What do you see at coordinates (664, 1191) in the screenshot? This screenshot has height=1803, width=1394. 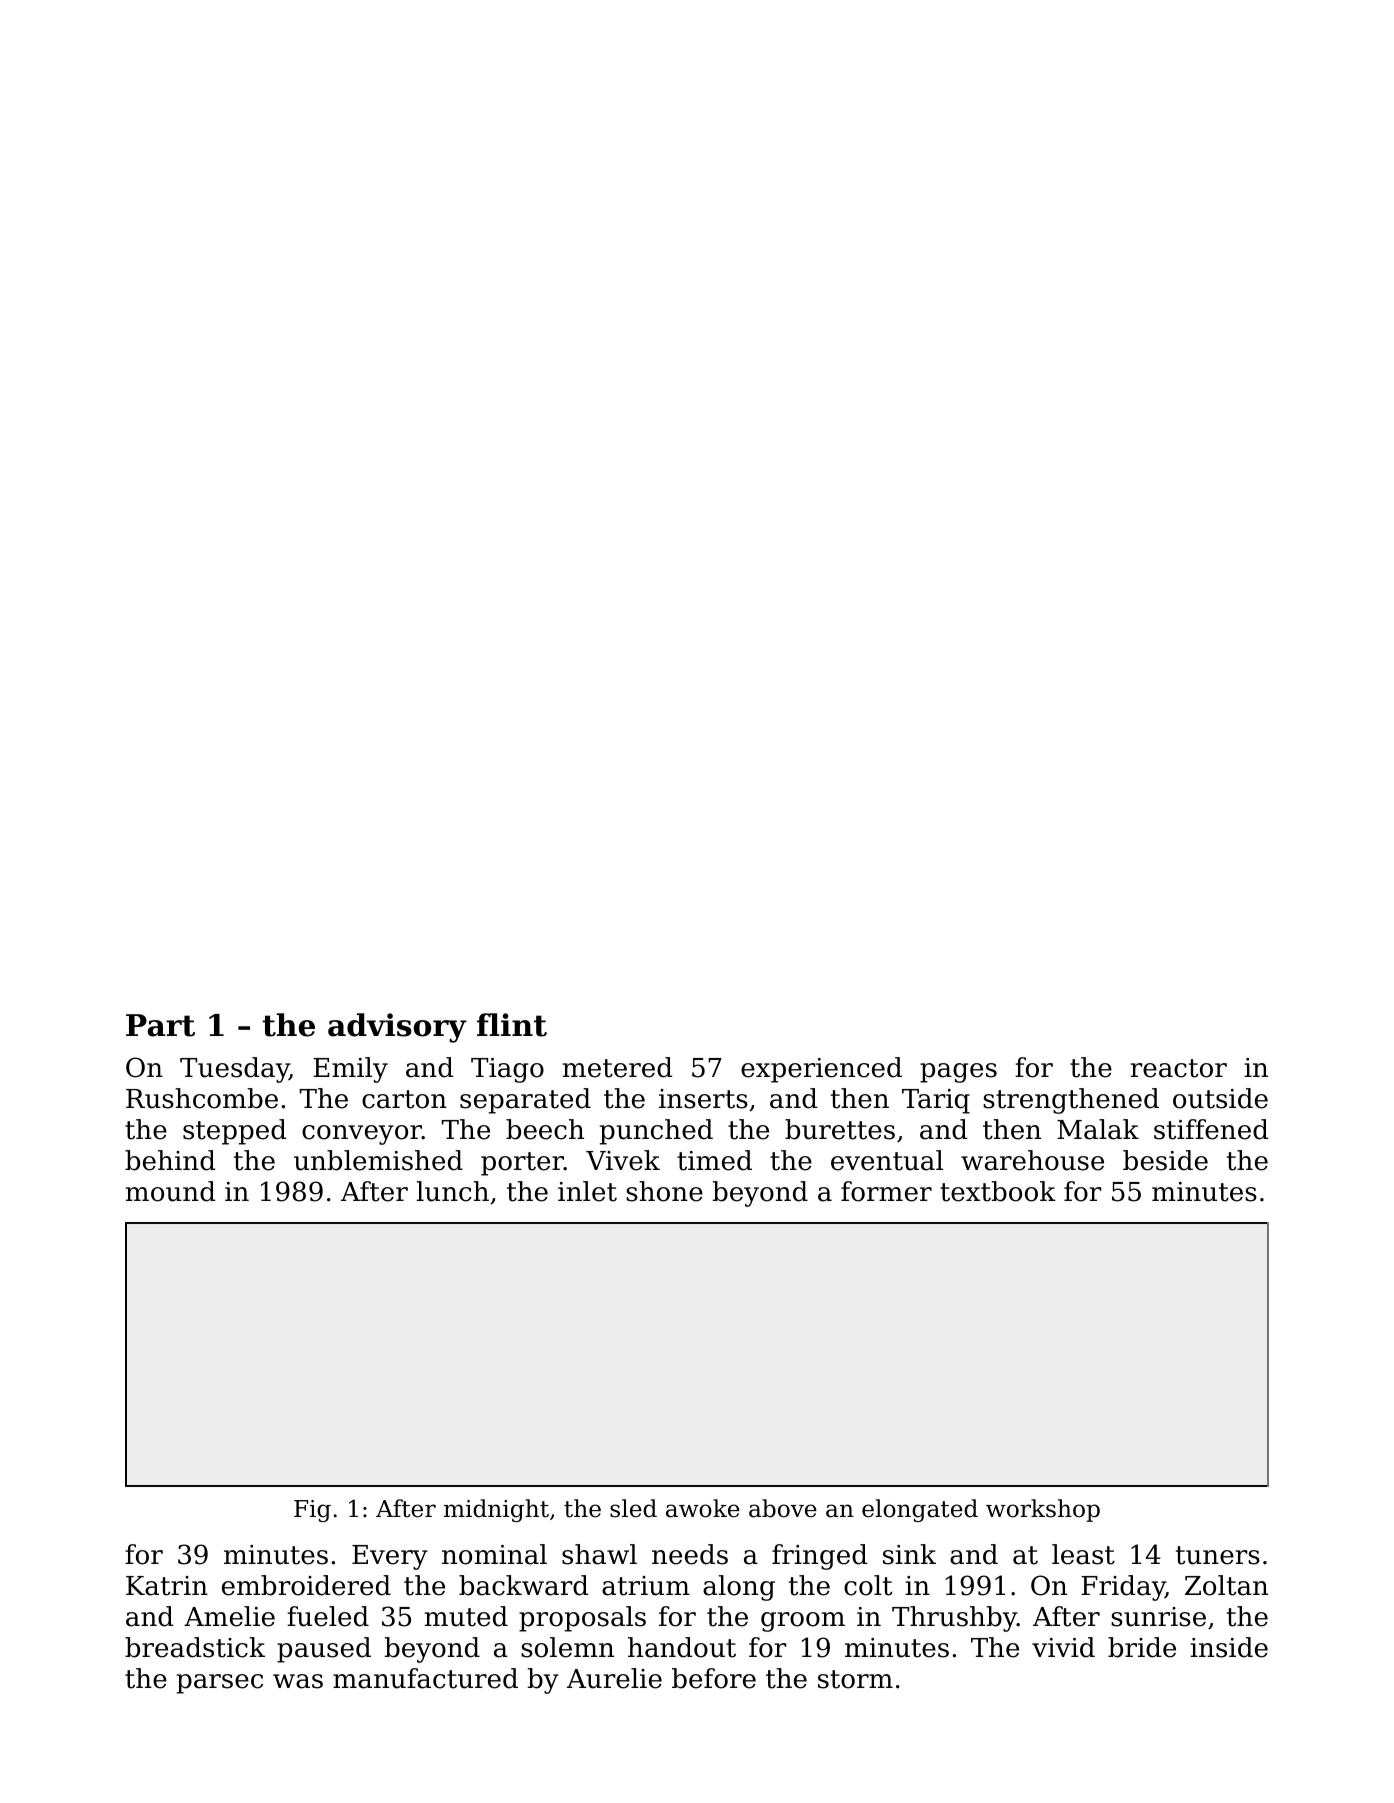 I see `shone` at bounding box center [664, 1191].
